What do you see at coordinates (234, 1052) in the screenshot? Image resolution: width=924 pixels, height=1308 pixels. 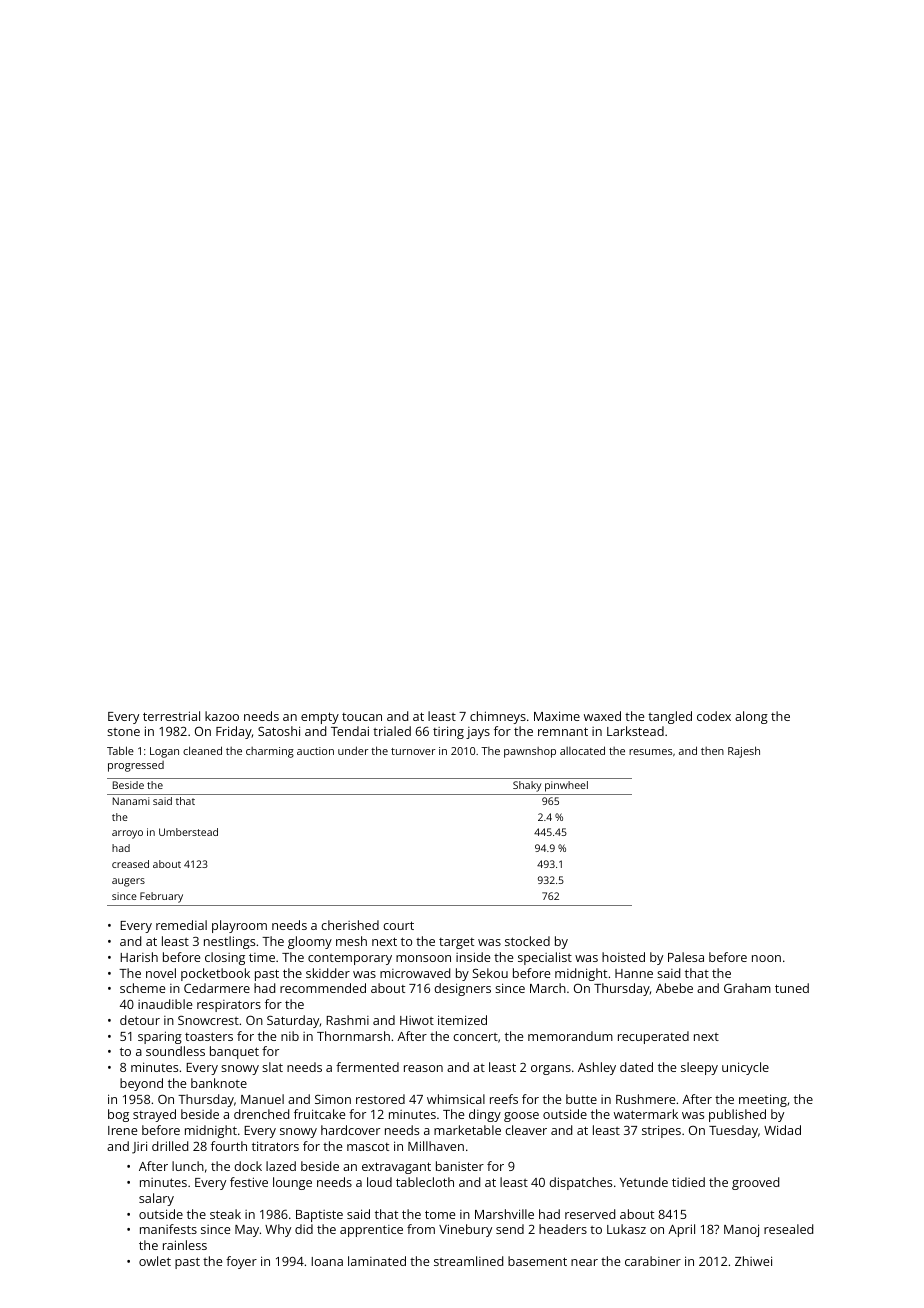 I see `banquet` at bounding box center [234, 1052].
